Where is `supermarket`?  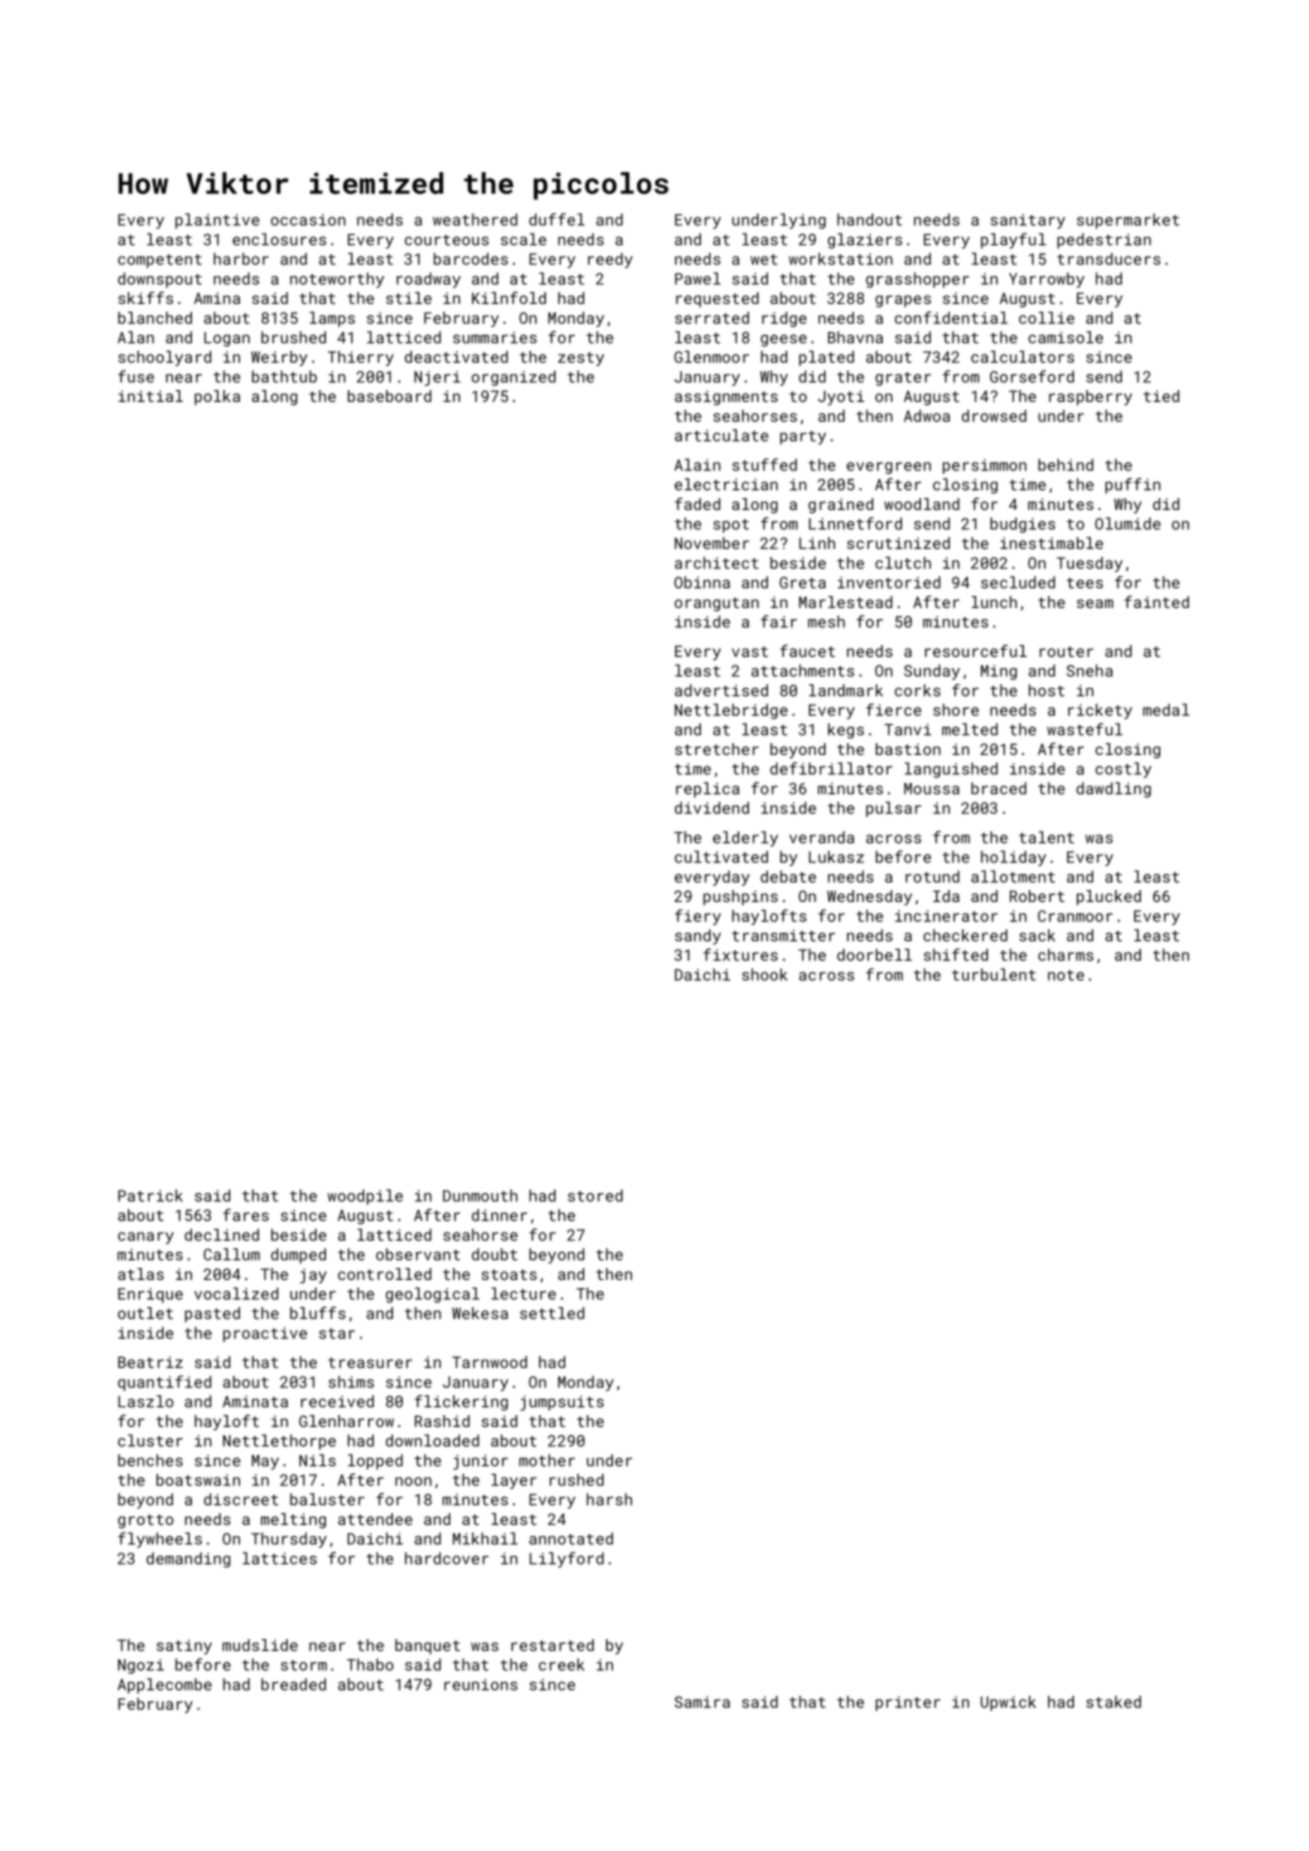
supermarket is located at coordinates (1128, 221).
